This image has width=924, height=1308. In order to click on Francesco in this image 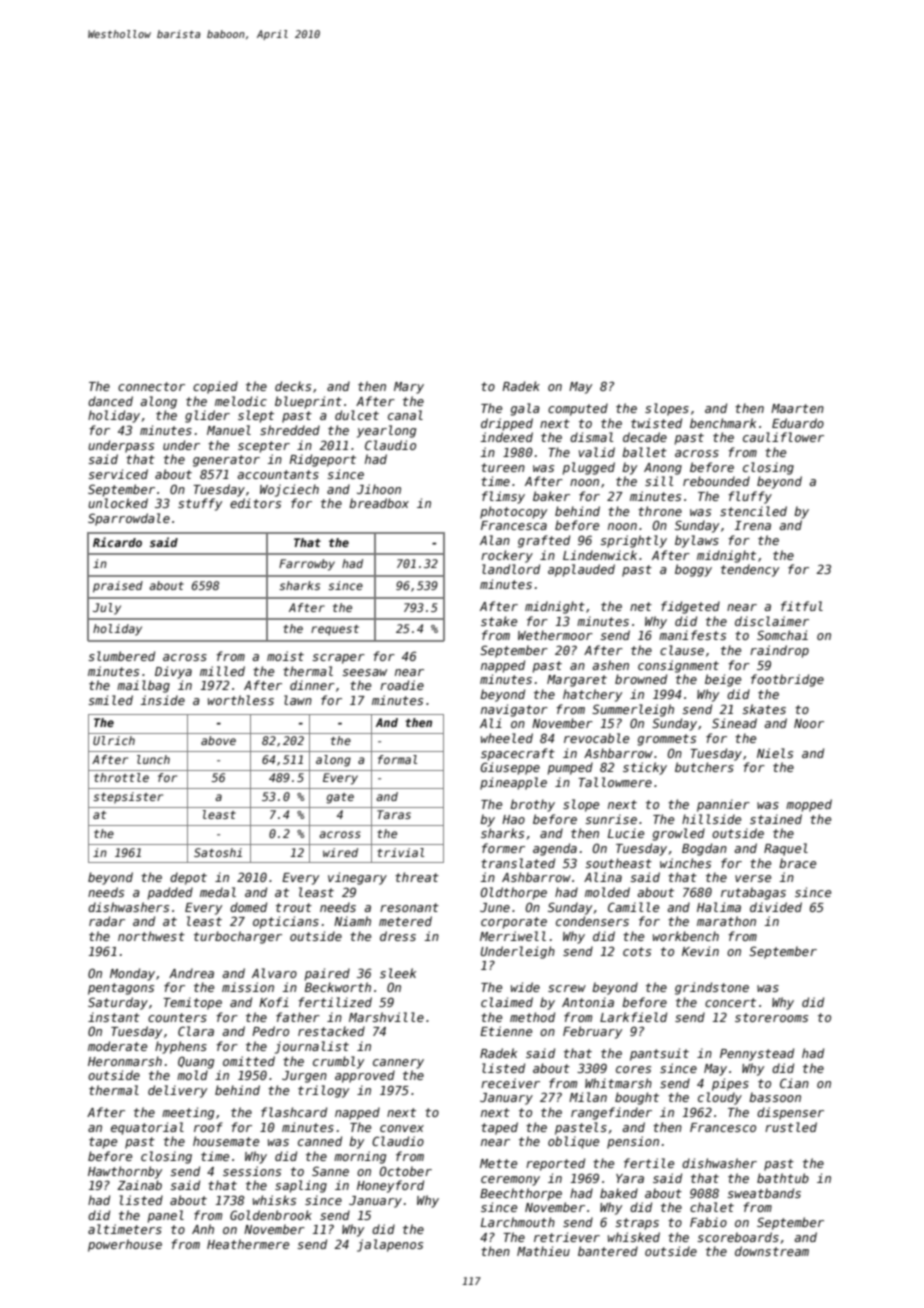, I will do `click(723, 1127)`.
